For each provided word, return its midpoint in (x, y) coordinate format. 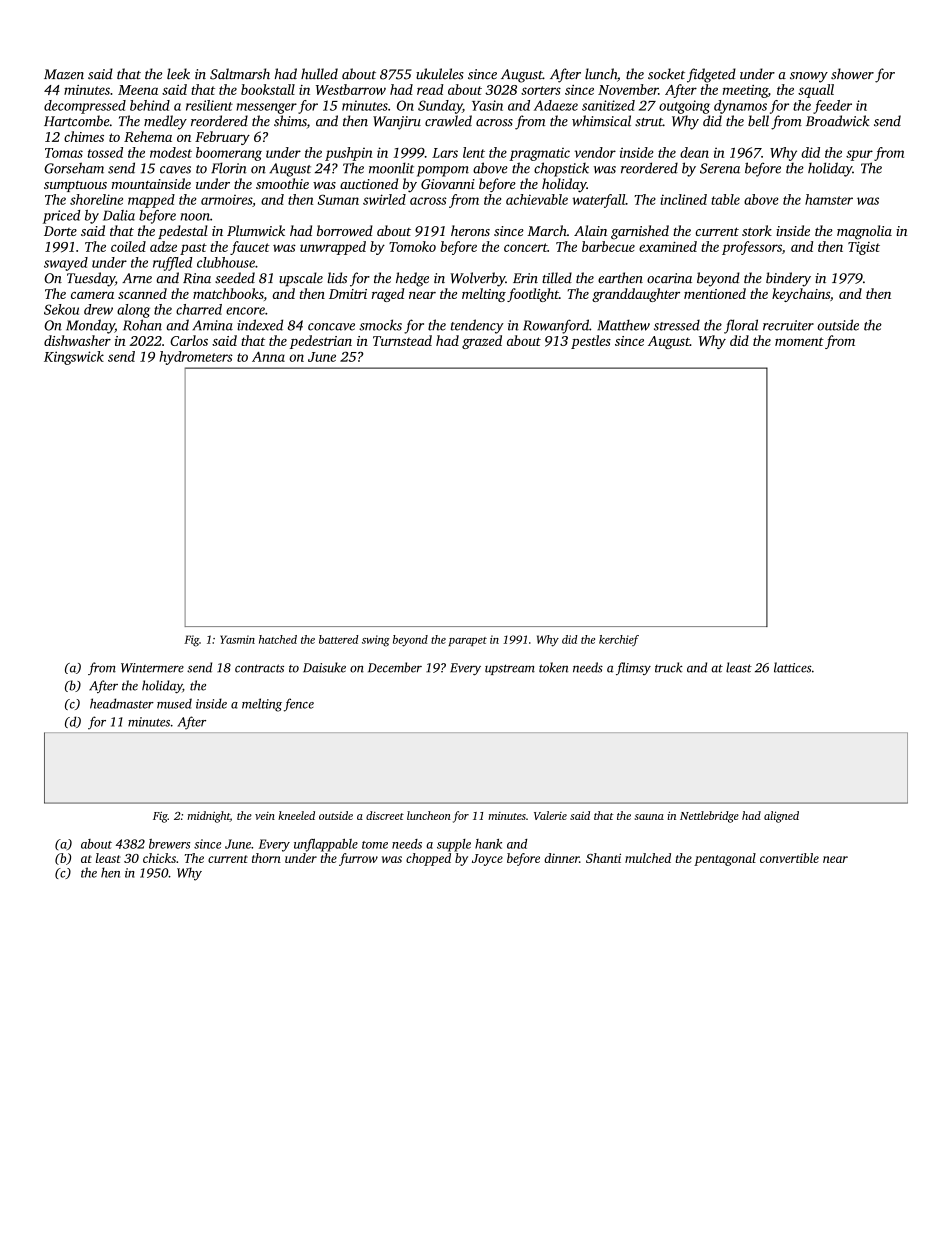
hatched (278, 639)
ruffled (173, 264)
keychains (801, 295)
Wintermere (152, 668)
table (725, 199)
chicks (159, 858)
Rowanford (556, 326)
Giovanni (448, 184)
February (222, 138)
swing (376, 641)
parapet (467, 641)
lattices (793, 667)
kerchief (619, 640)
